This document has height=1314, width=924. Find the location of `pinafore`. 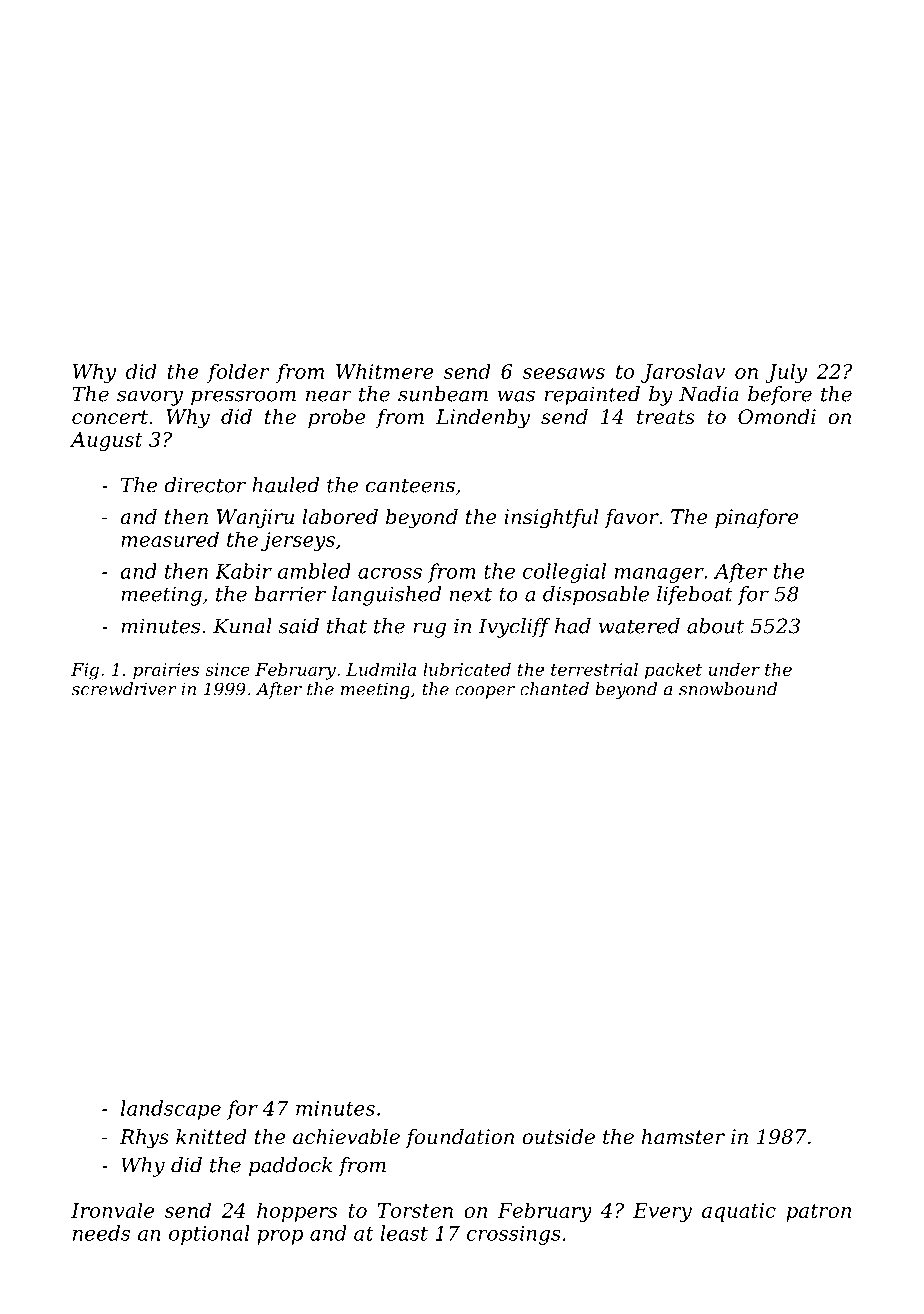

pinafore is located at coordinates (756, 518).
